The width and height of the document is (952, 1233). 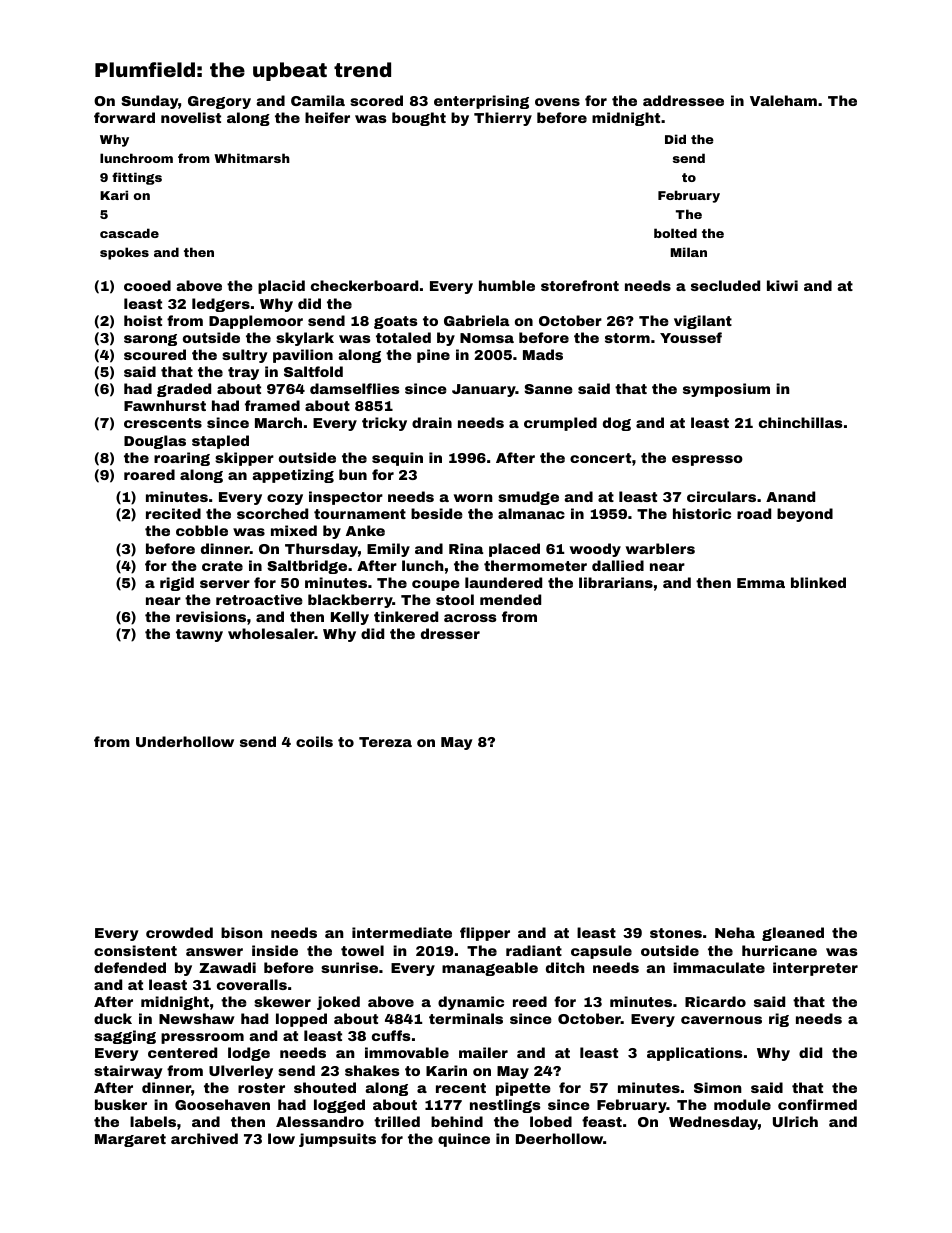 I want to click on cavernous, so click(x=721, y=1020).
